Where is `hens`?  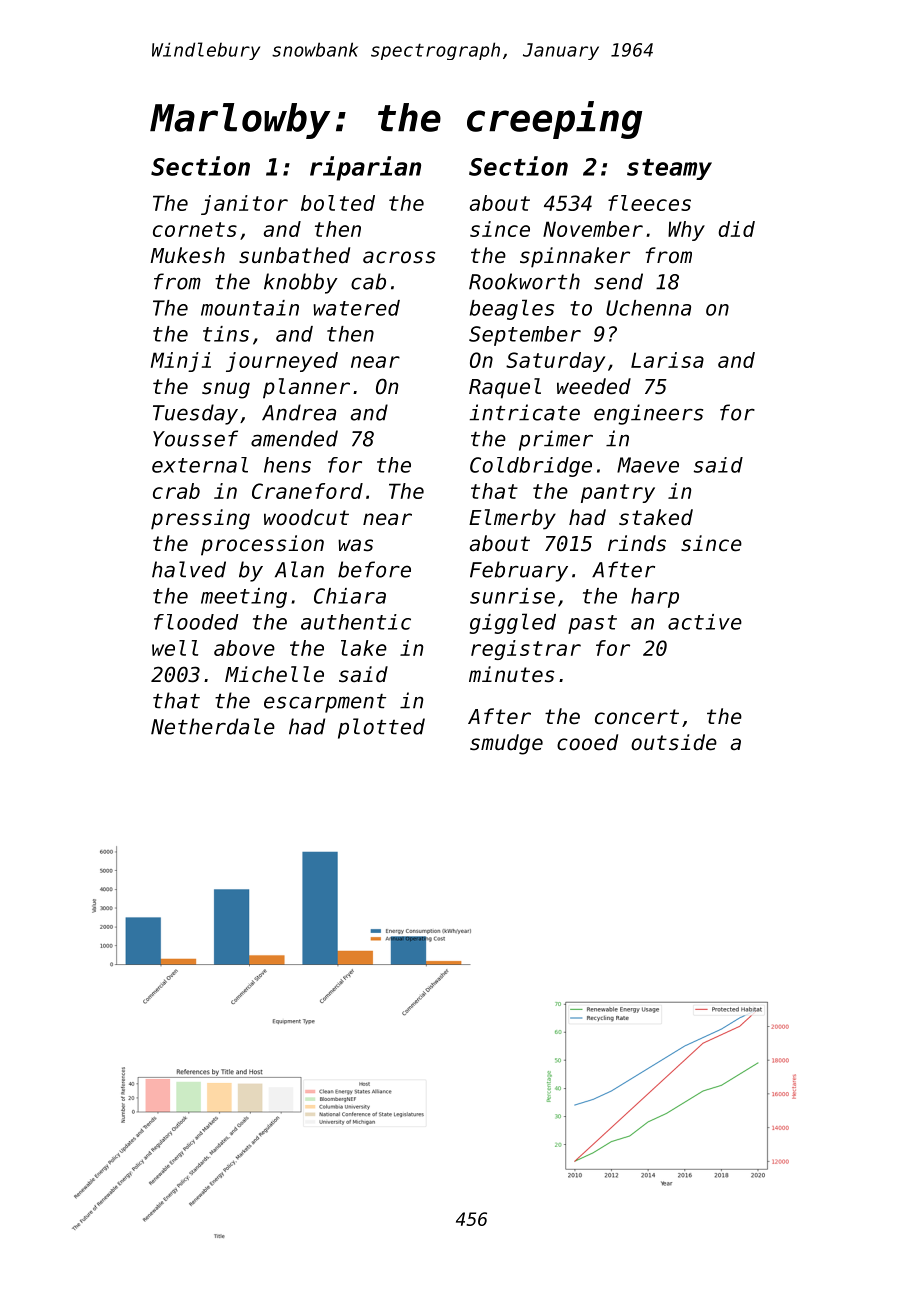
hens is located at coordinates (287, 465).
